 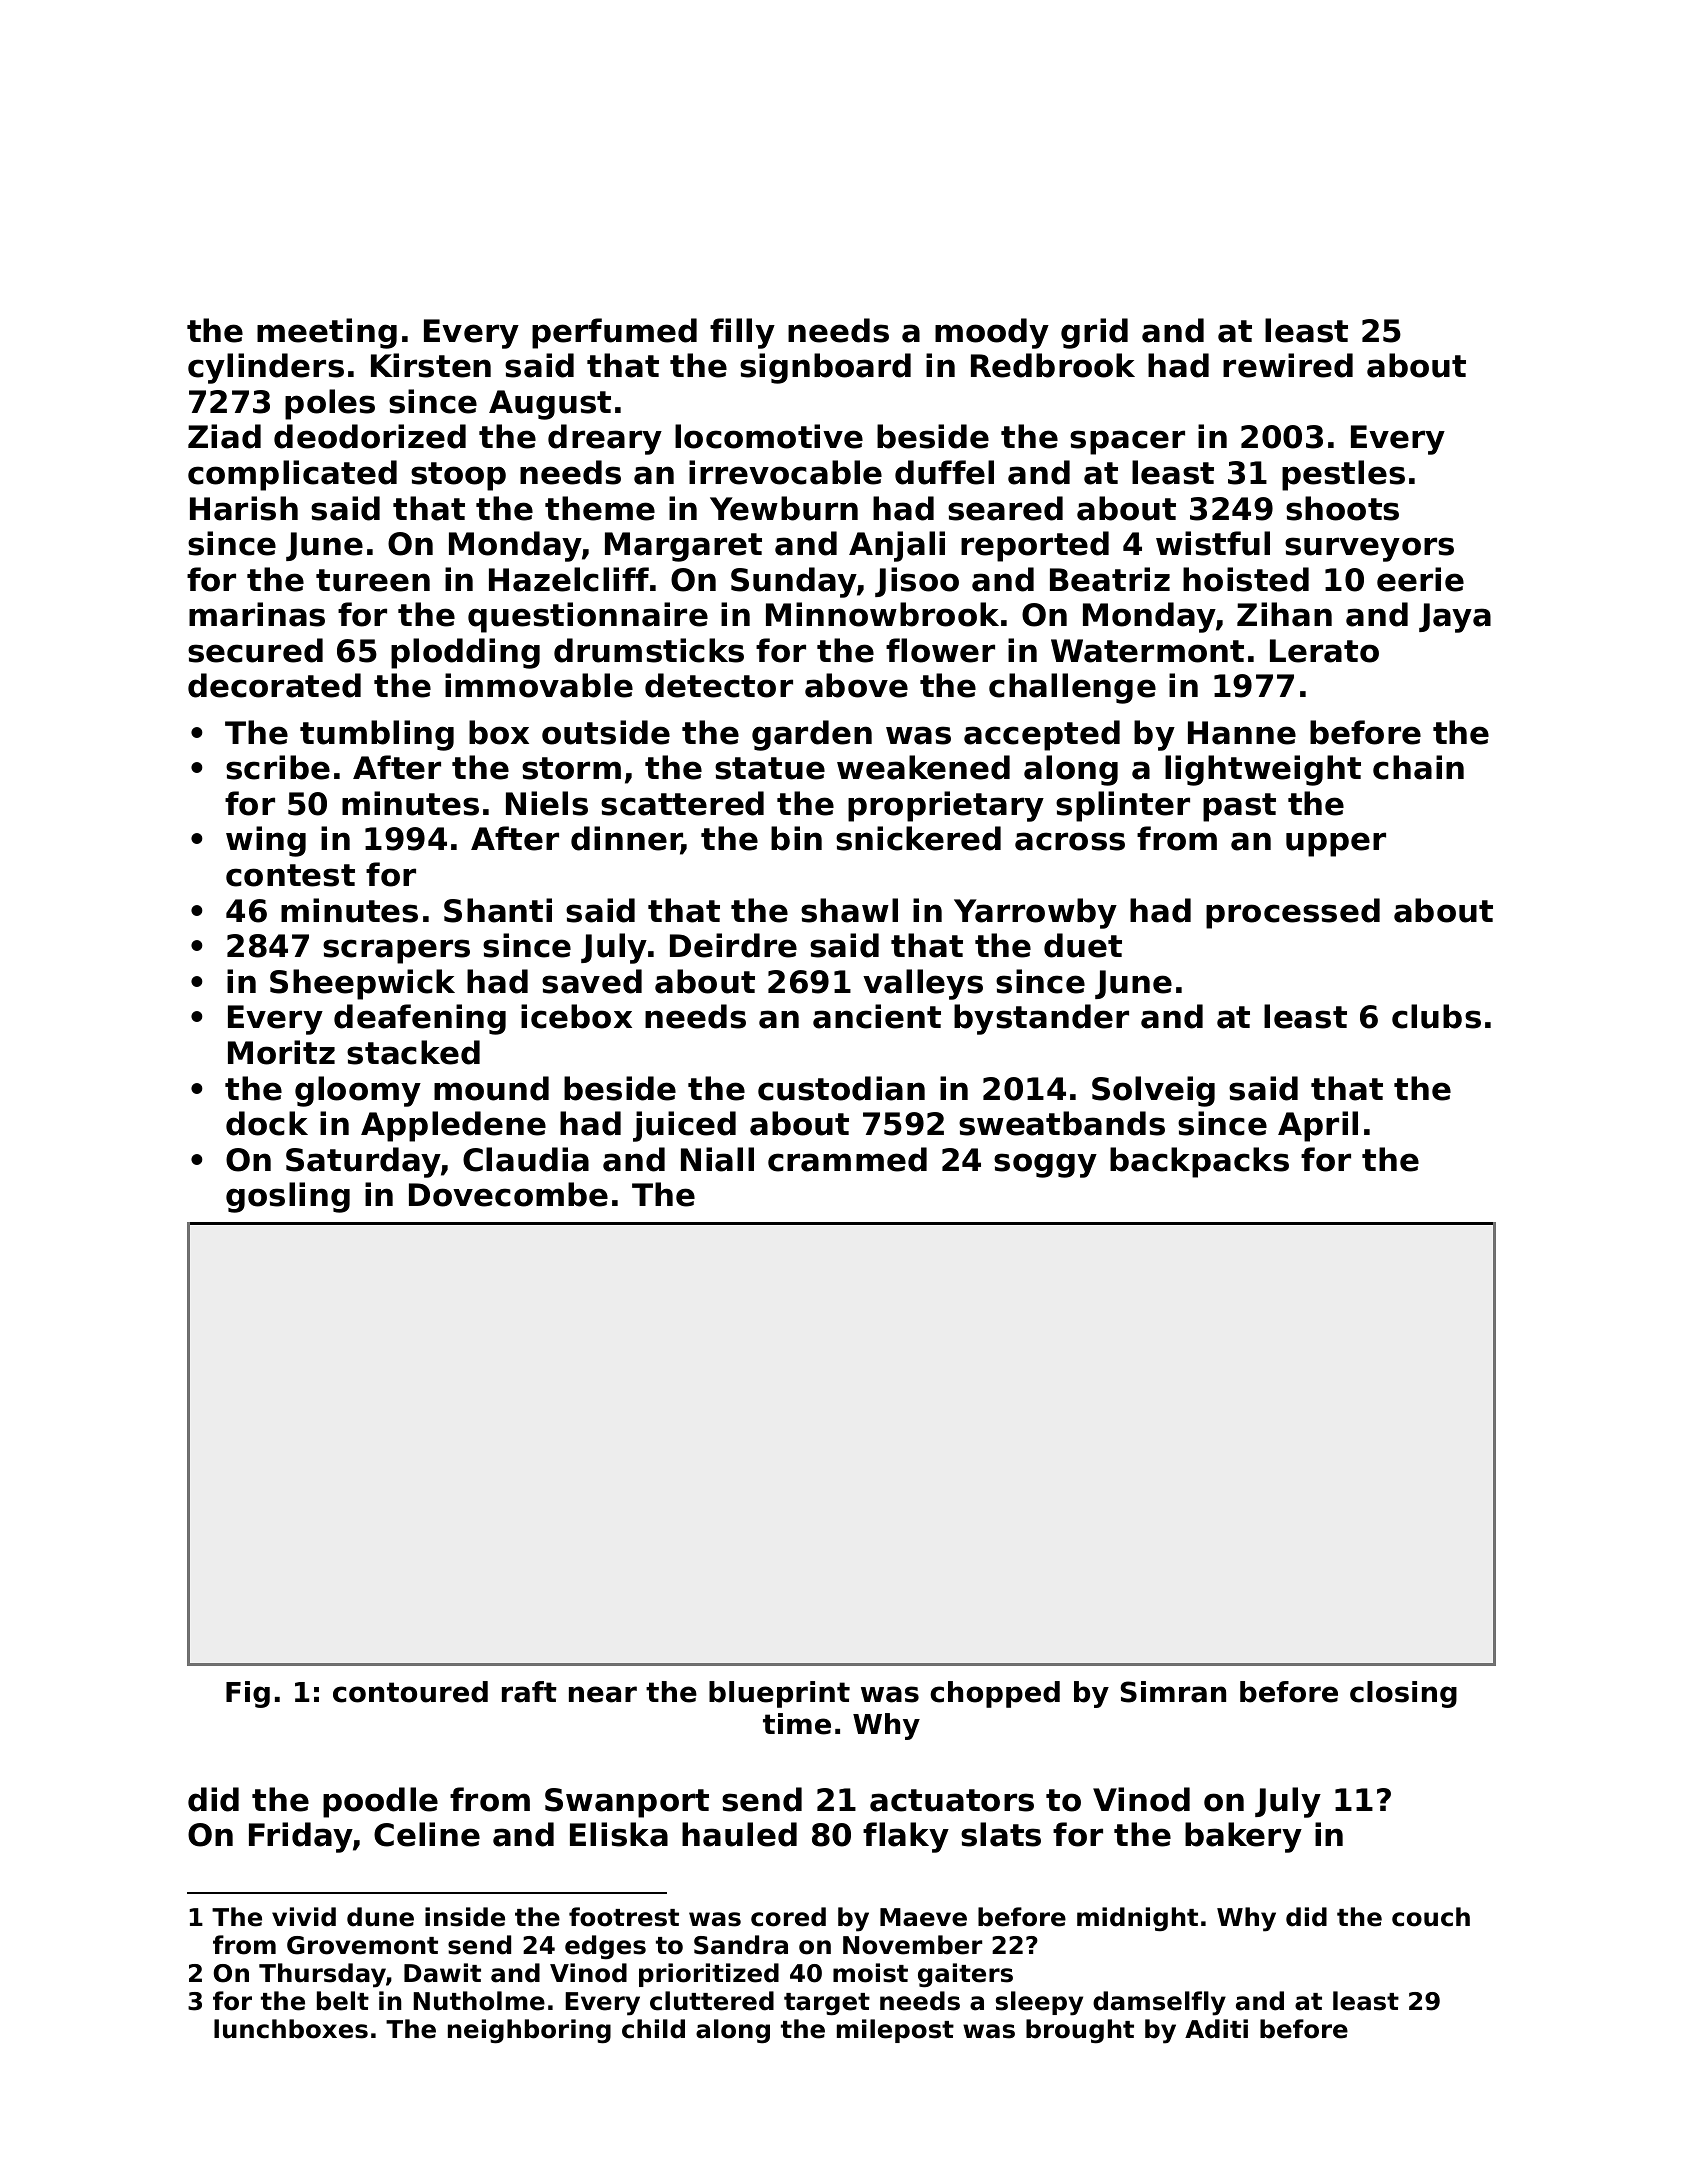 I want to click on blueprint, so click(x=779, y=1694).
